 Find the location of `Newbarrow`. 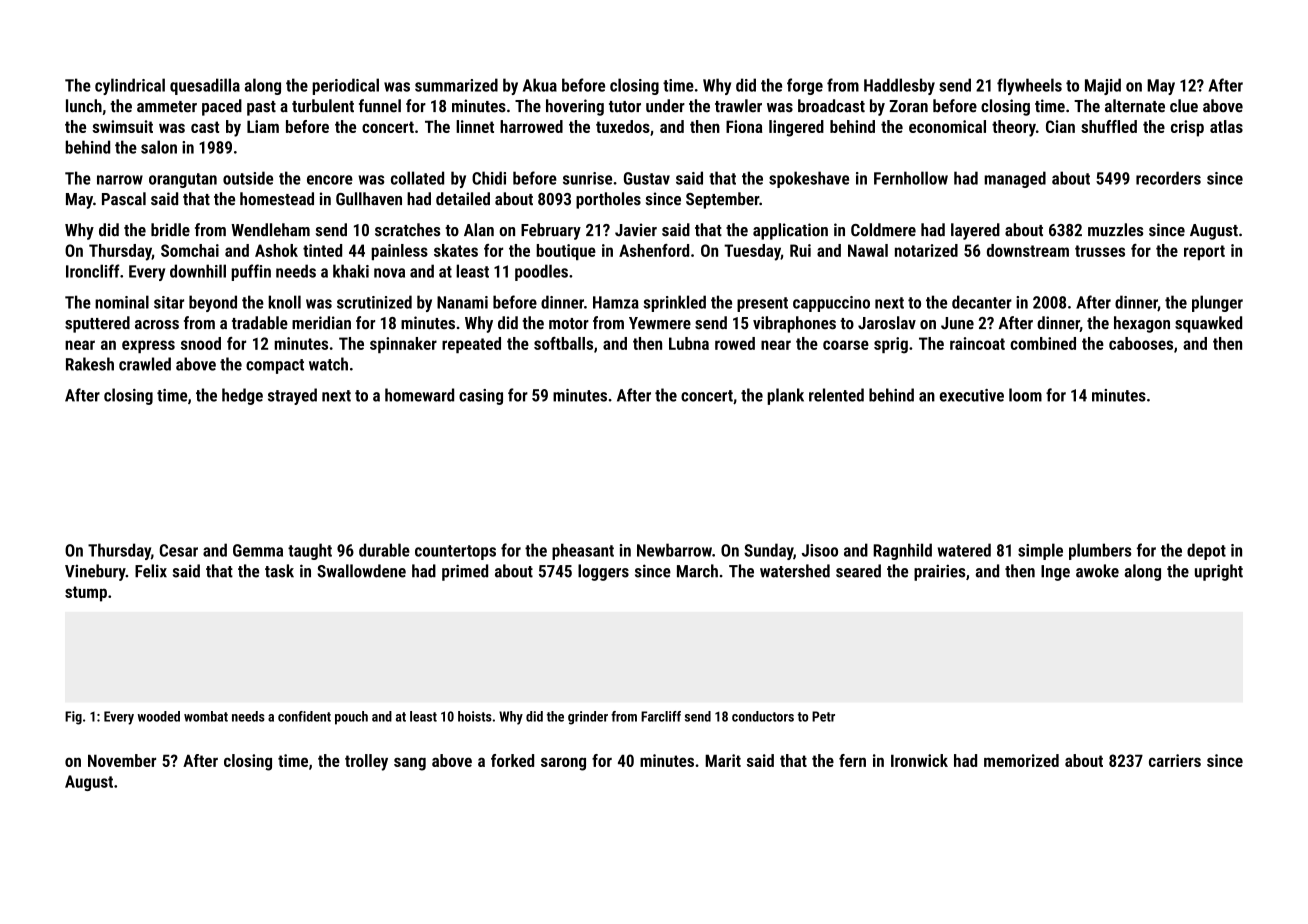

Newbarrow is located at coordinates (674, 550).
